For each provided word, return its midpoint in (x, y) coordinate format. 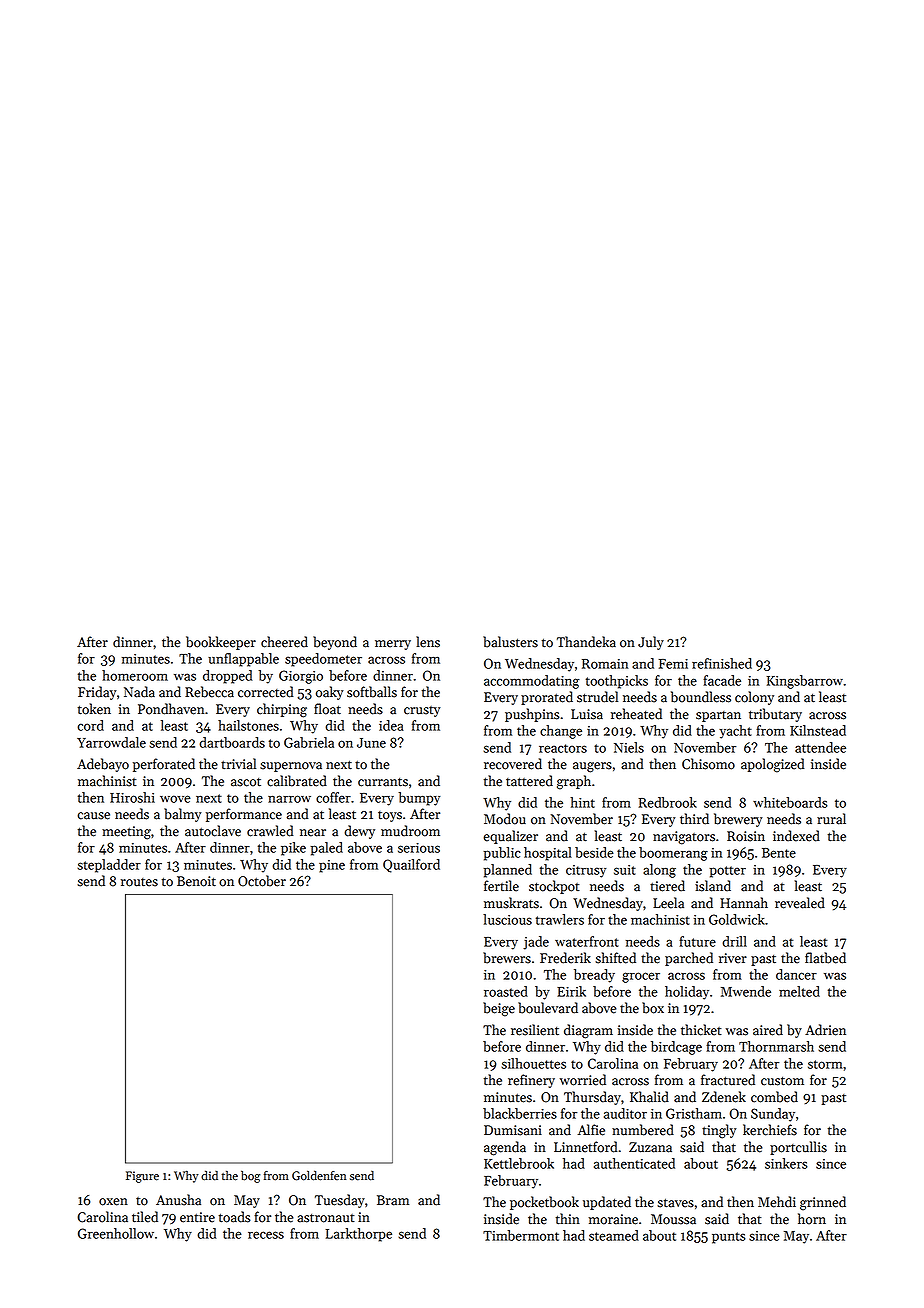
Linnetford (585, 1147)
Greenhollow (116, 1233)
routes (139, 882)
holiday (687, 993)
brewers (507, 958)
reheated (636, 714)
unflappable (243, 660)
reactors (563, 748)
